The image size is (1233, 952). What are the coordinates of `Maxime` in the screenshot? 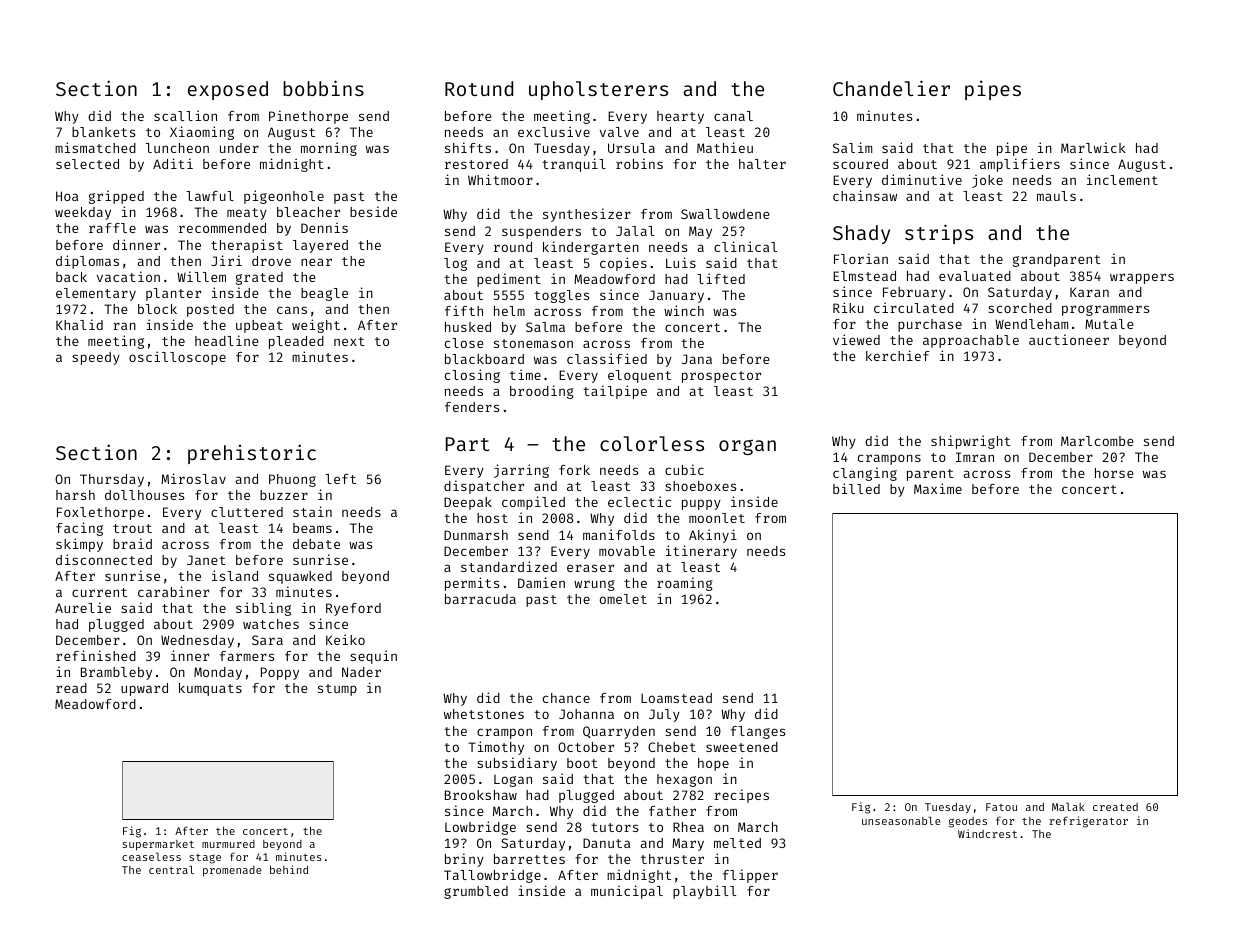 It's located at (938, 488).
